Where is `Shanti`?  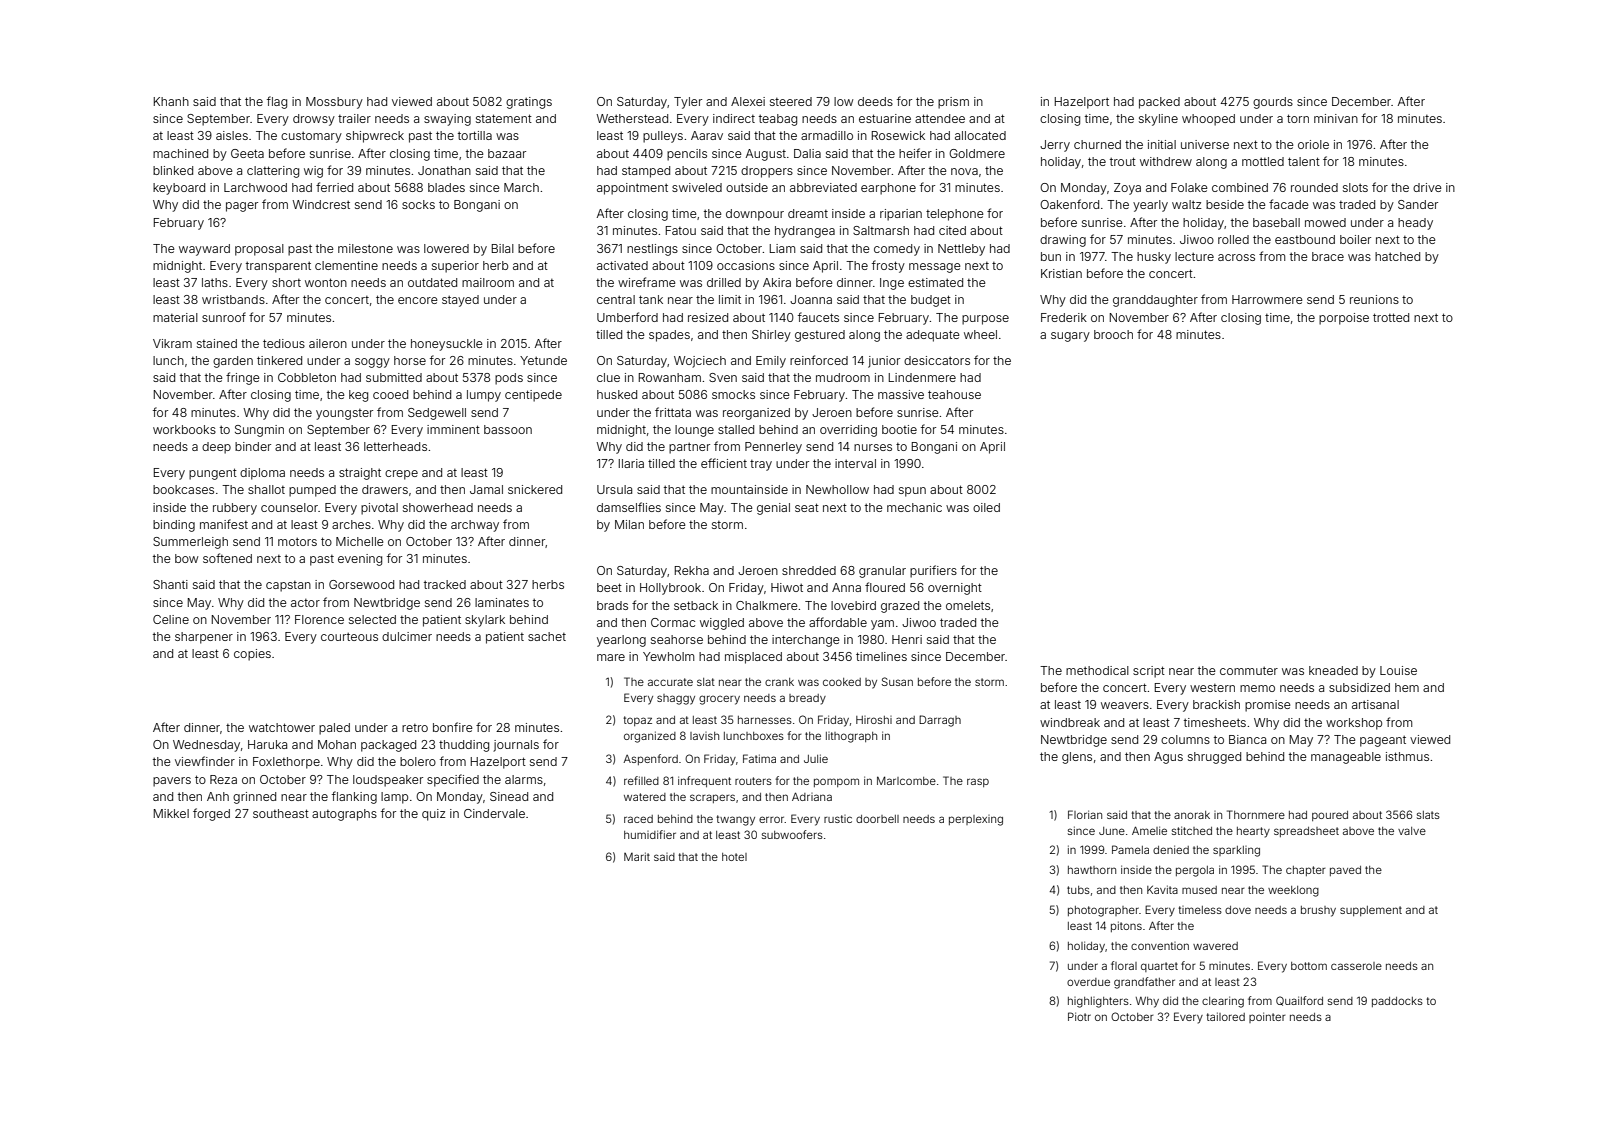
Shanti is located at coordinates (170, 584).
